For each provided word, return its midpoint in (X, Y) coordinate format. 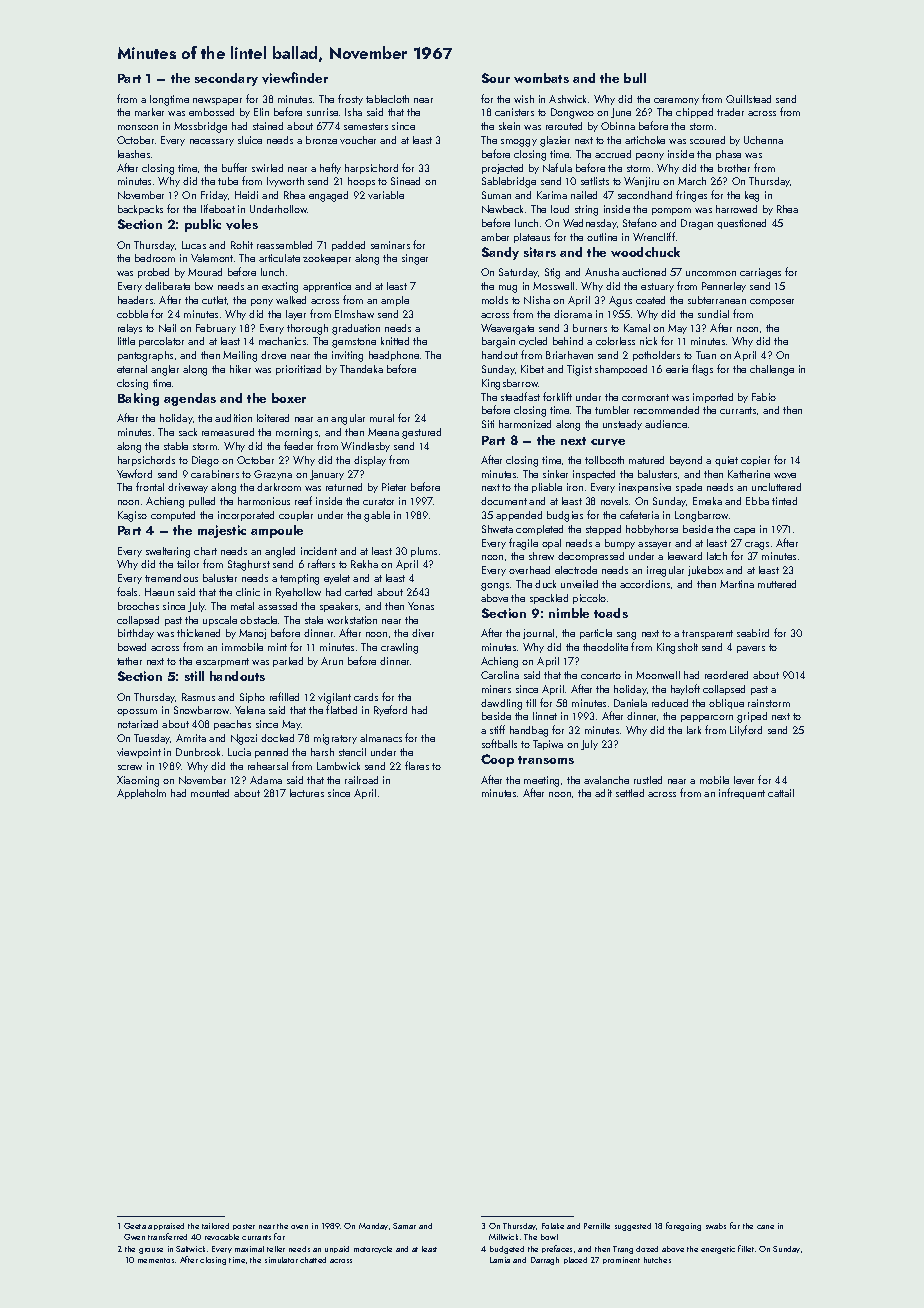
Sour (496, 78)
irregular (665, 571)
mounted (210, 793)
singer (415, 259)
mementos (156, 1260)
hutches (657, 1260)
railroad (361, 780)
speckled (549, 599)
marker (149, 112)
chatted (313, 1260)
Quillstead (748, 99)
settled (630, 793)
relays (130, 329)
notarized (138, 724)
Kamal (637, 328)
